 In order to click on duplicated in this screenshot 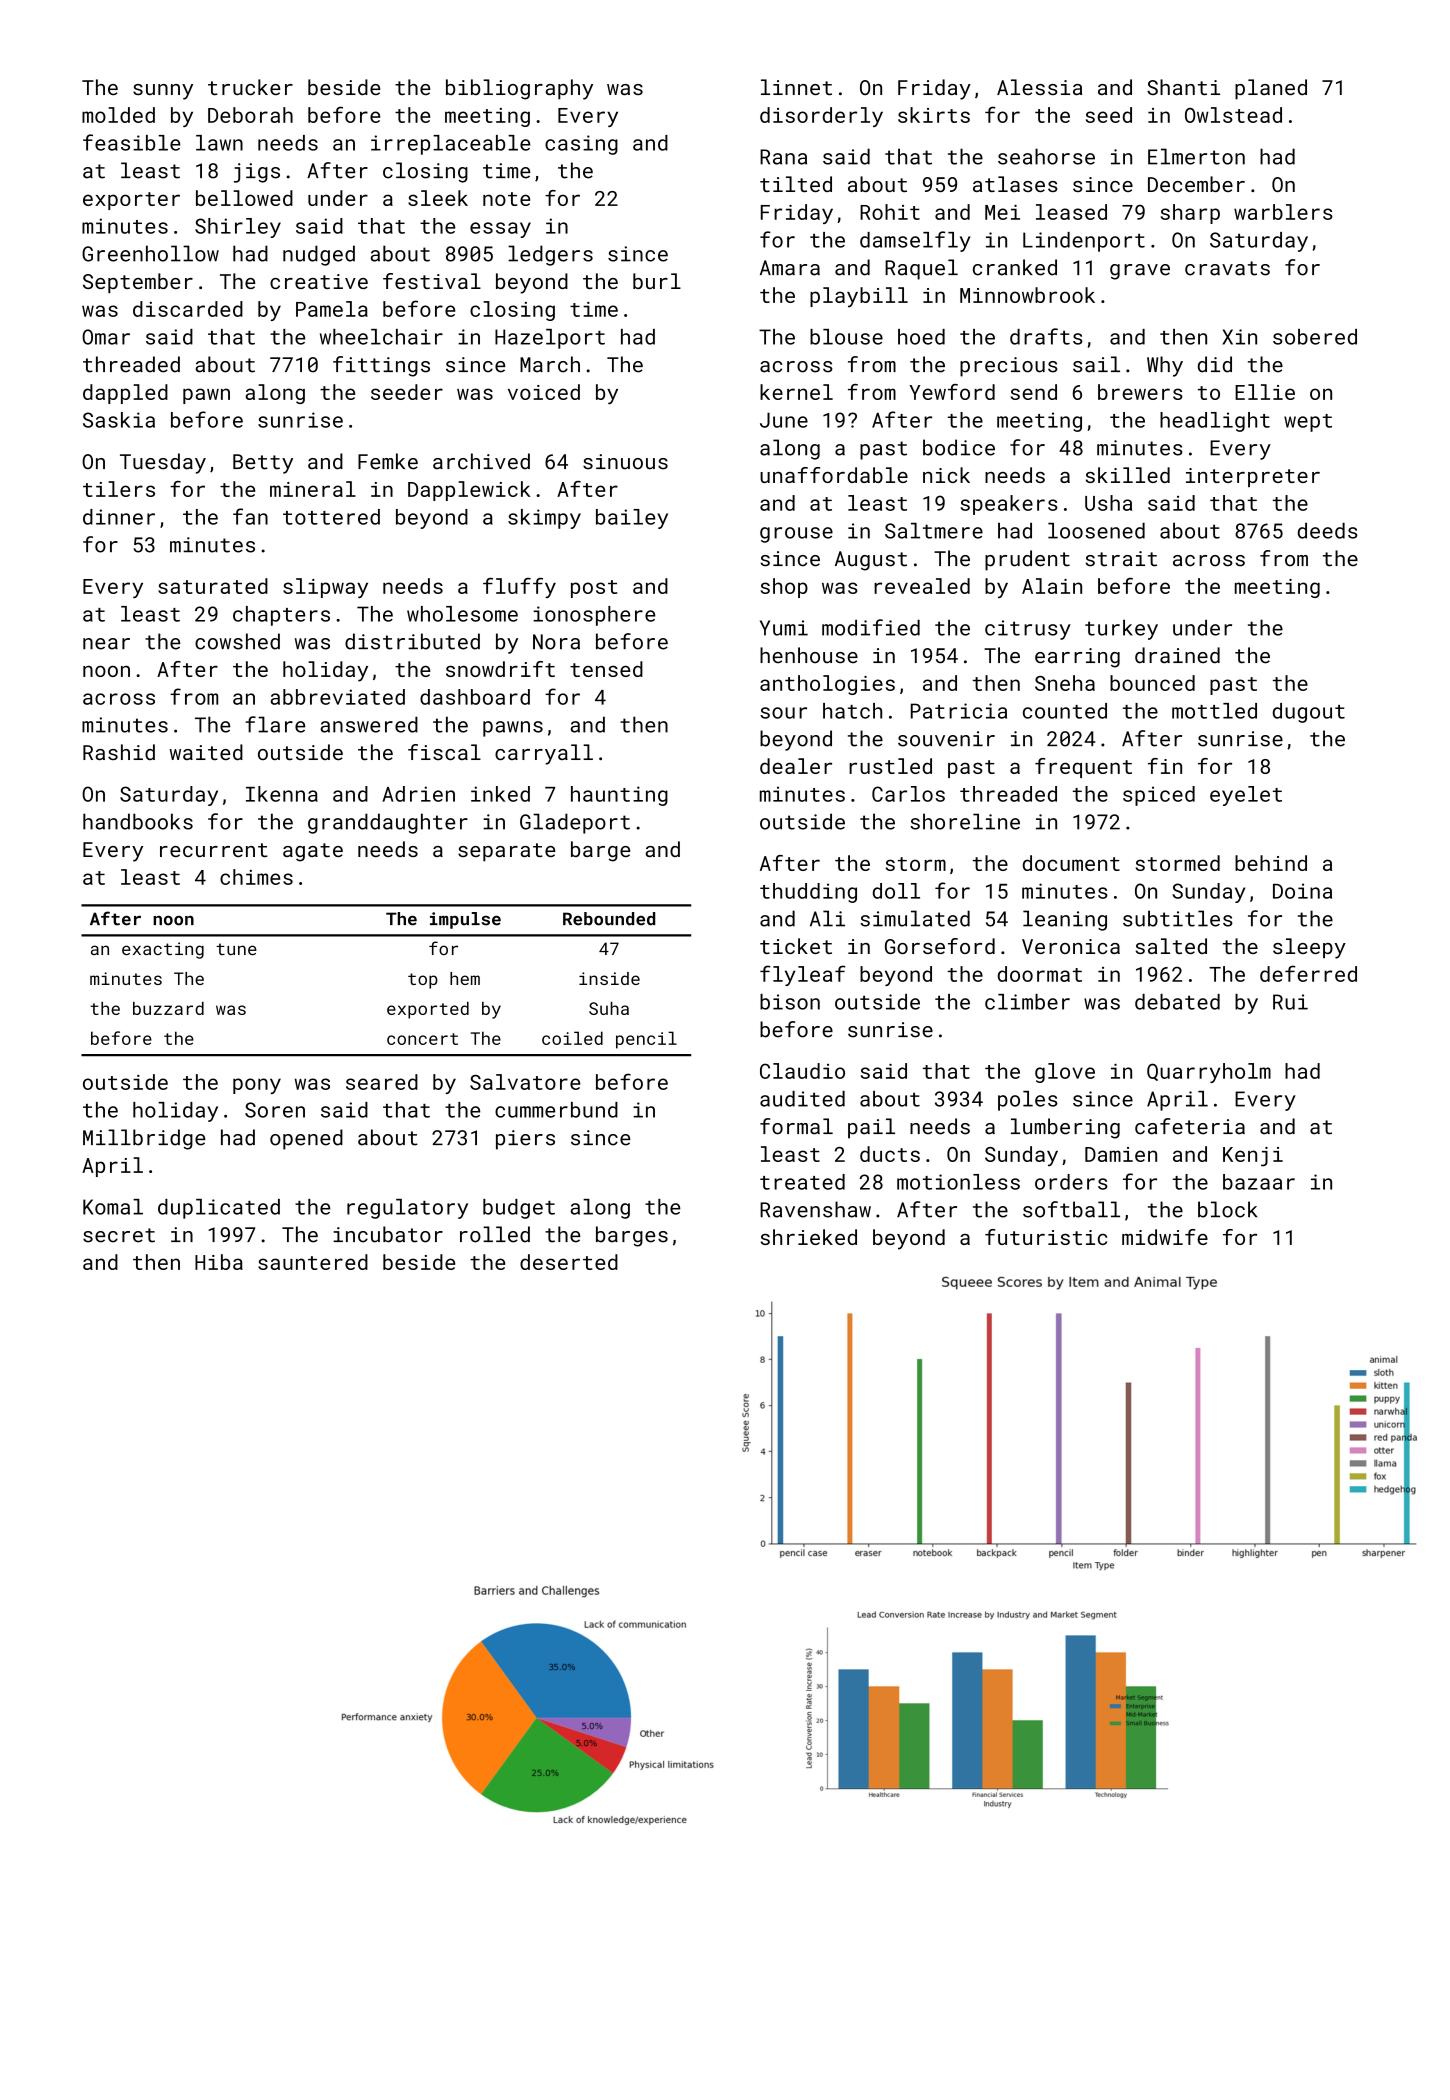, I will do `click(219, 1209)`.
